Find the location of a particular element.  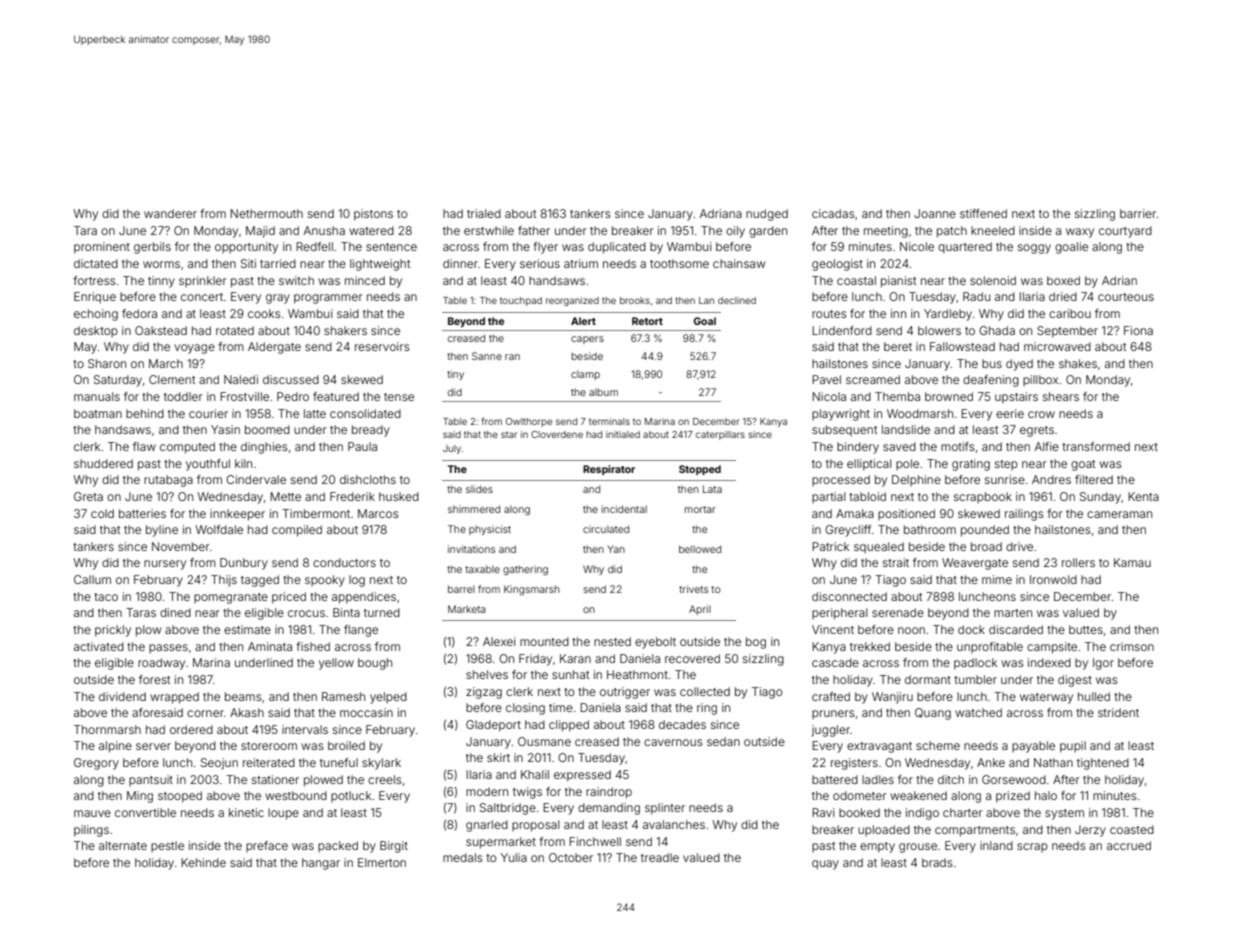

Stopped is located at coordinates (700, 470).
